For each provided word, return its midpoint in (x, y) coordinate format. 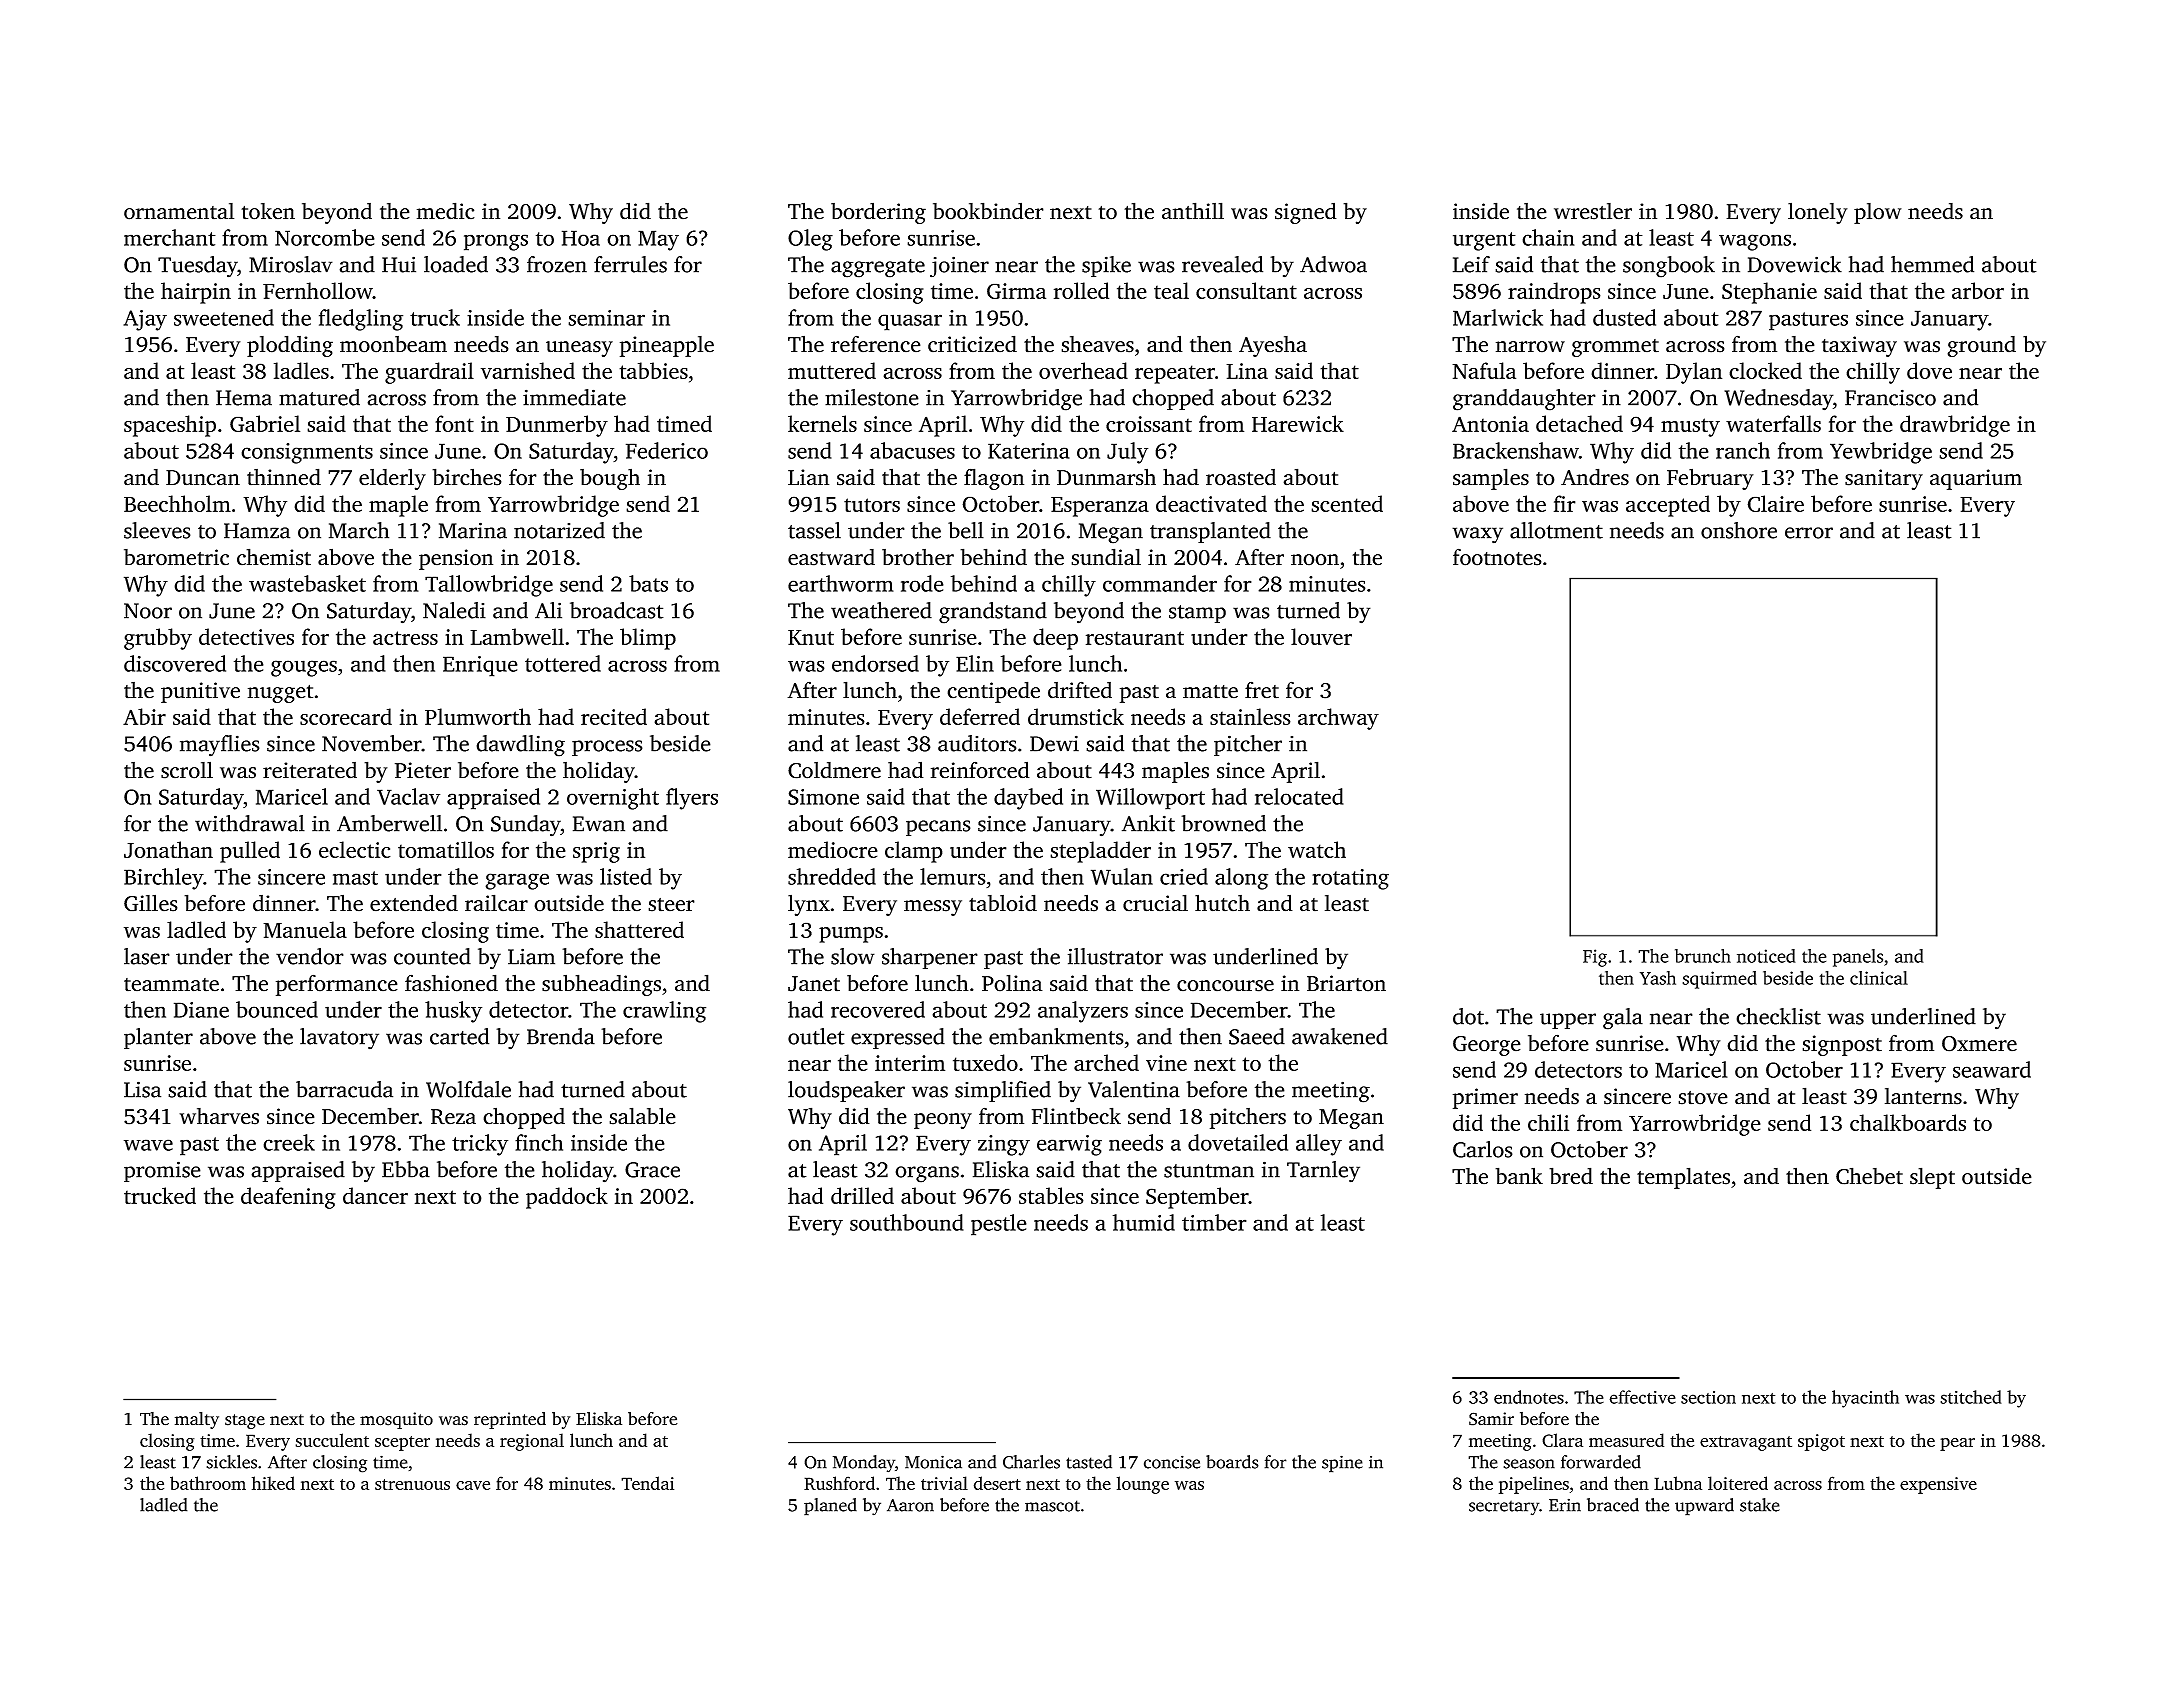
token (268, 211)
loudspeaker (846, 1091)
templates (1683, 1178)
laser (147, 956)
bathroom (208, 1483)
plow (1878, 213)
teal (1171, 290)
